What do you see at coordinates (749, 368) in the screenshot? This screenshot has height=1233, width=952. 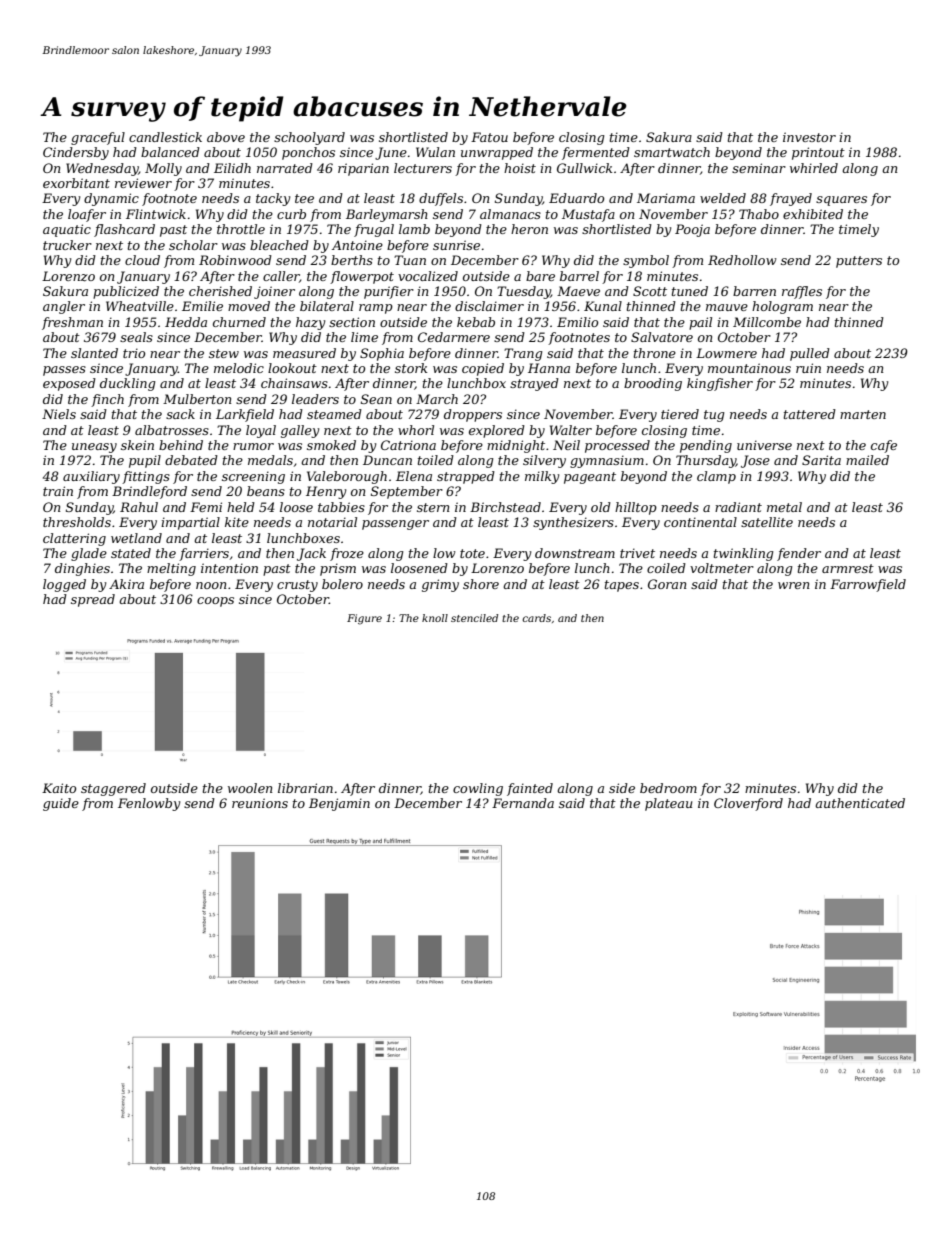 I see `mountainous` at bounding box center [749, 368].
